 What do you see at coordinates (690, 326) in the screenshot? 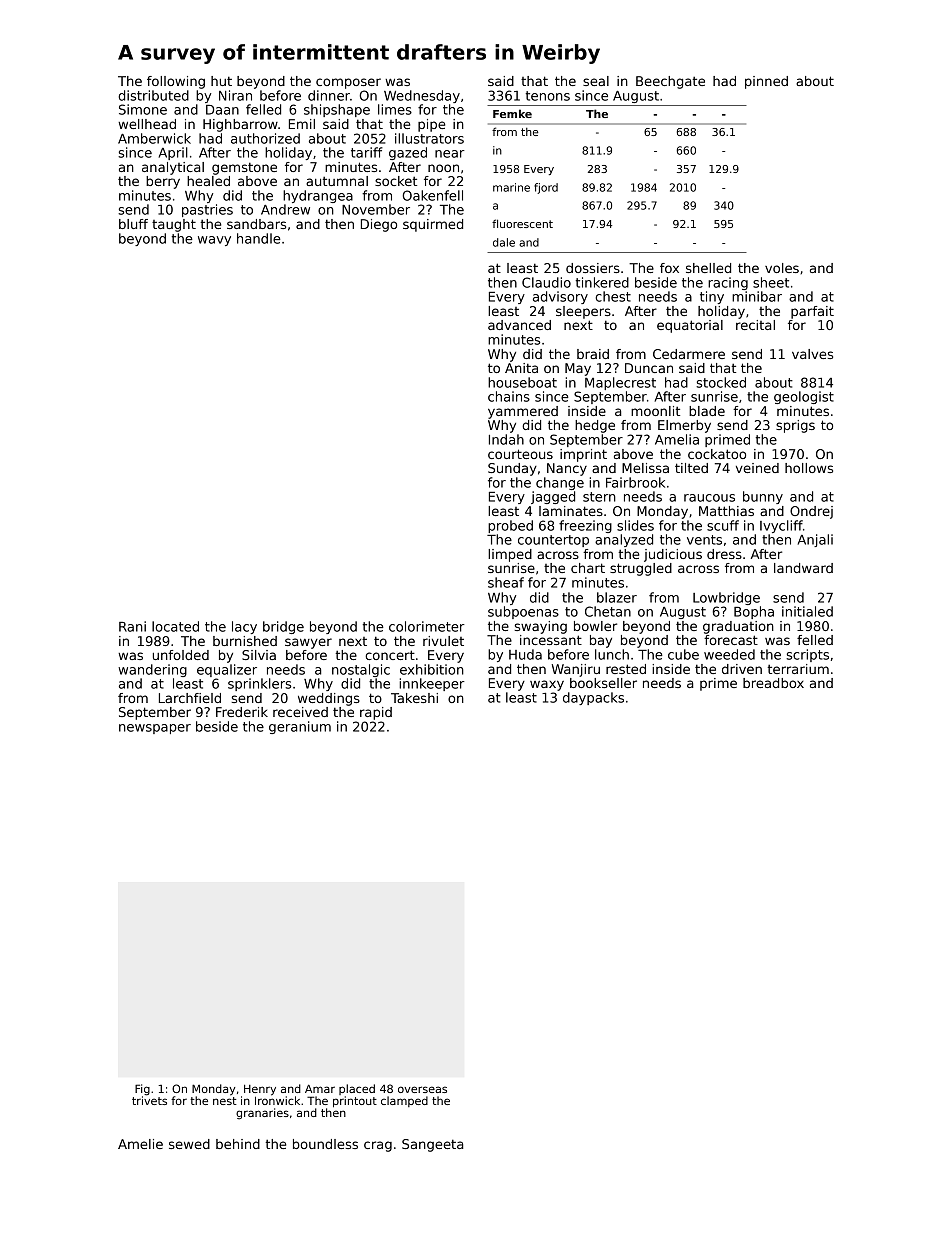
I see `equatorial` at bounding box center [690, 326].
